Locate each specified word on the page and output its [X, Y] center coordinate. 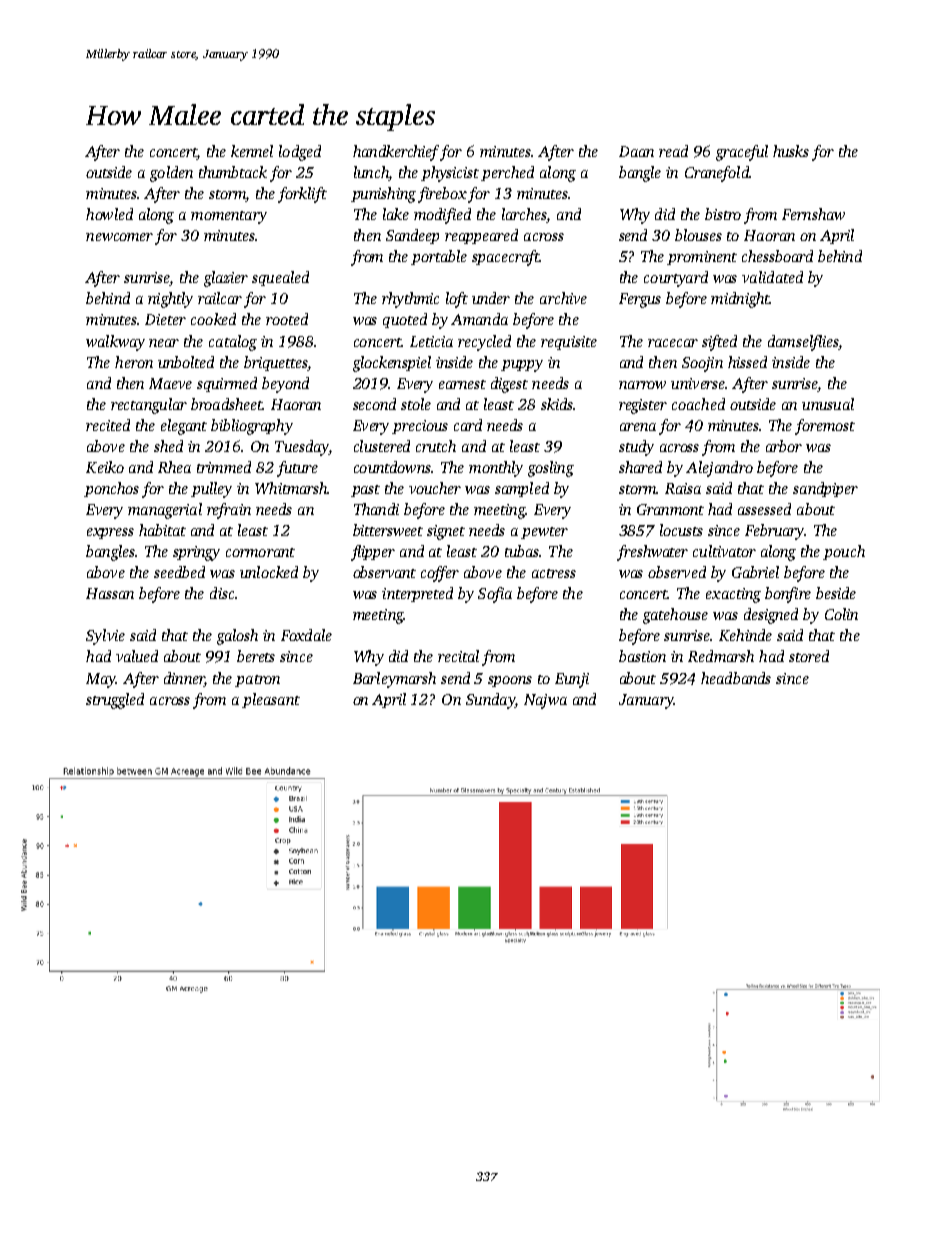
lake [396, 214]
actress [554, 573]
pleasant [271, 700]
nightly [170, 300]
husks [791, 151]
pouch [844, 552]
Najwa [545, 701]
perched [507, 173]
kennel [252, 151]
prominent [702, 258]
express [110, 533]
